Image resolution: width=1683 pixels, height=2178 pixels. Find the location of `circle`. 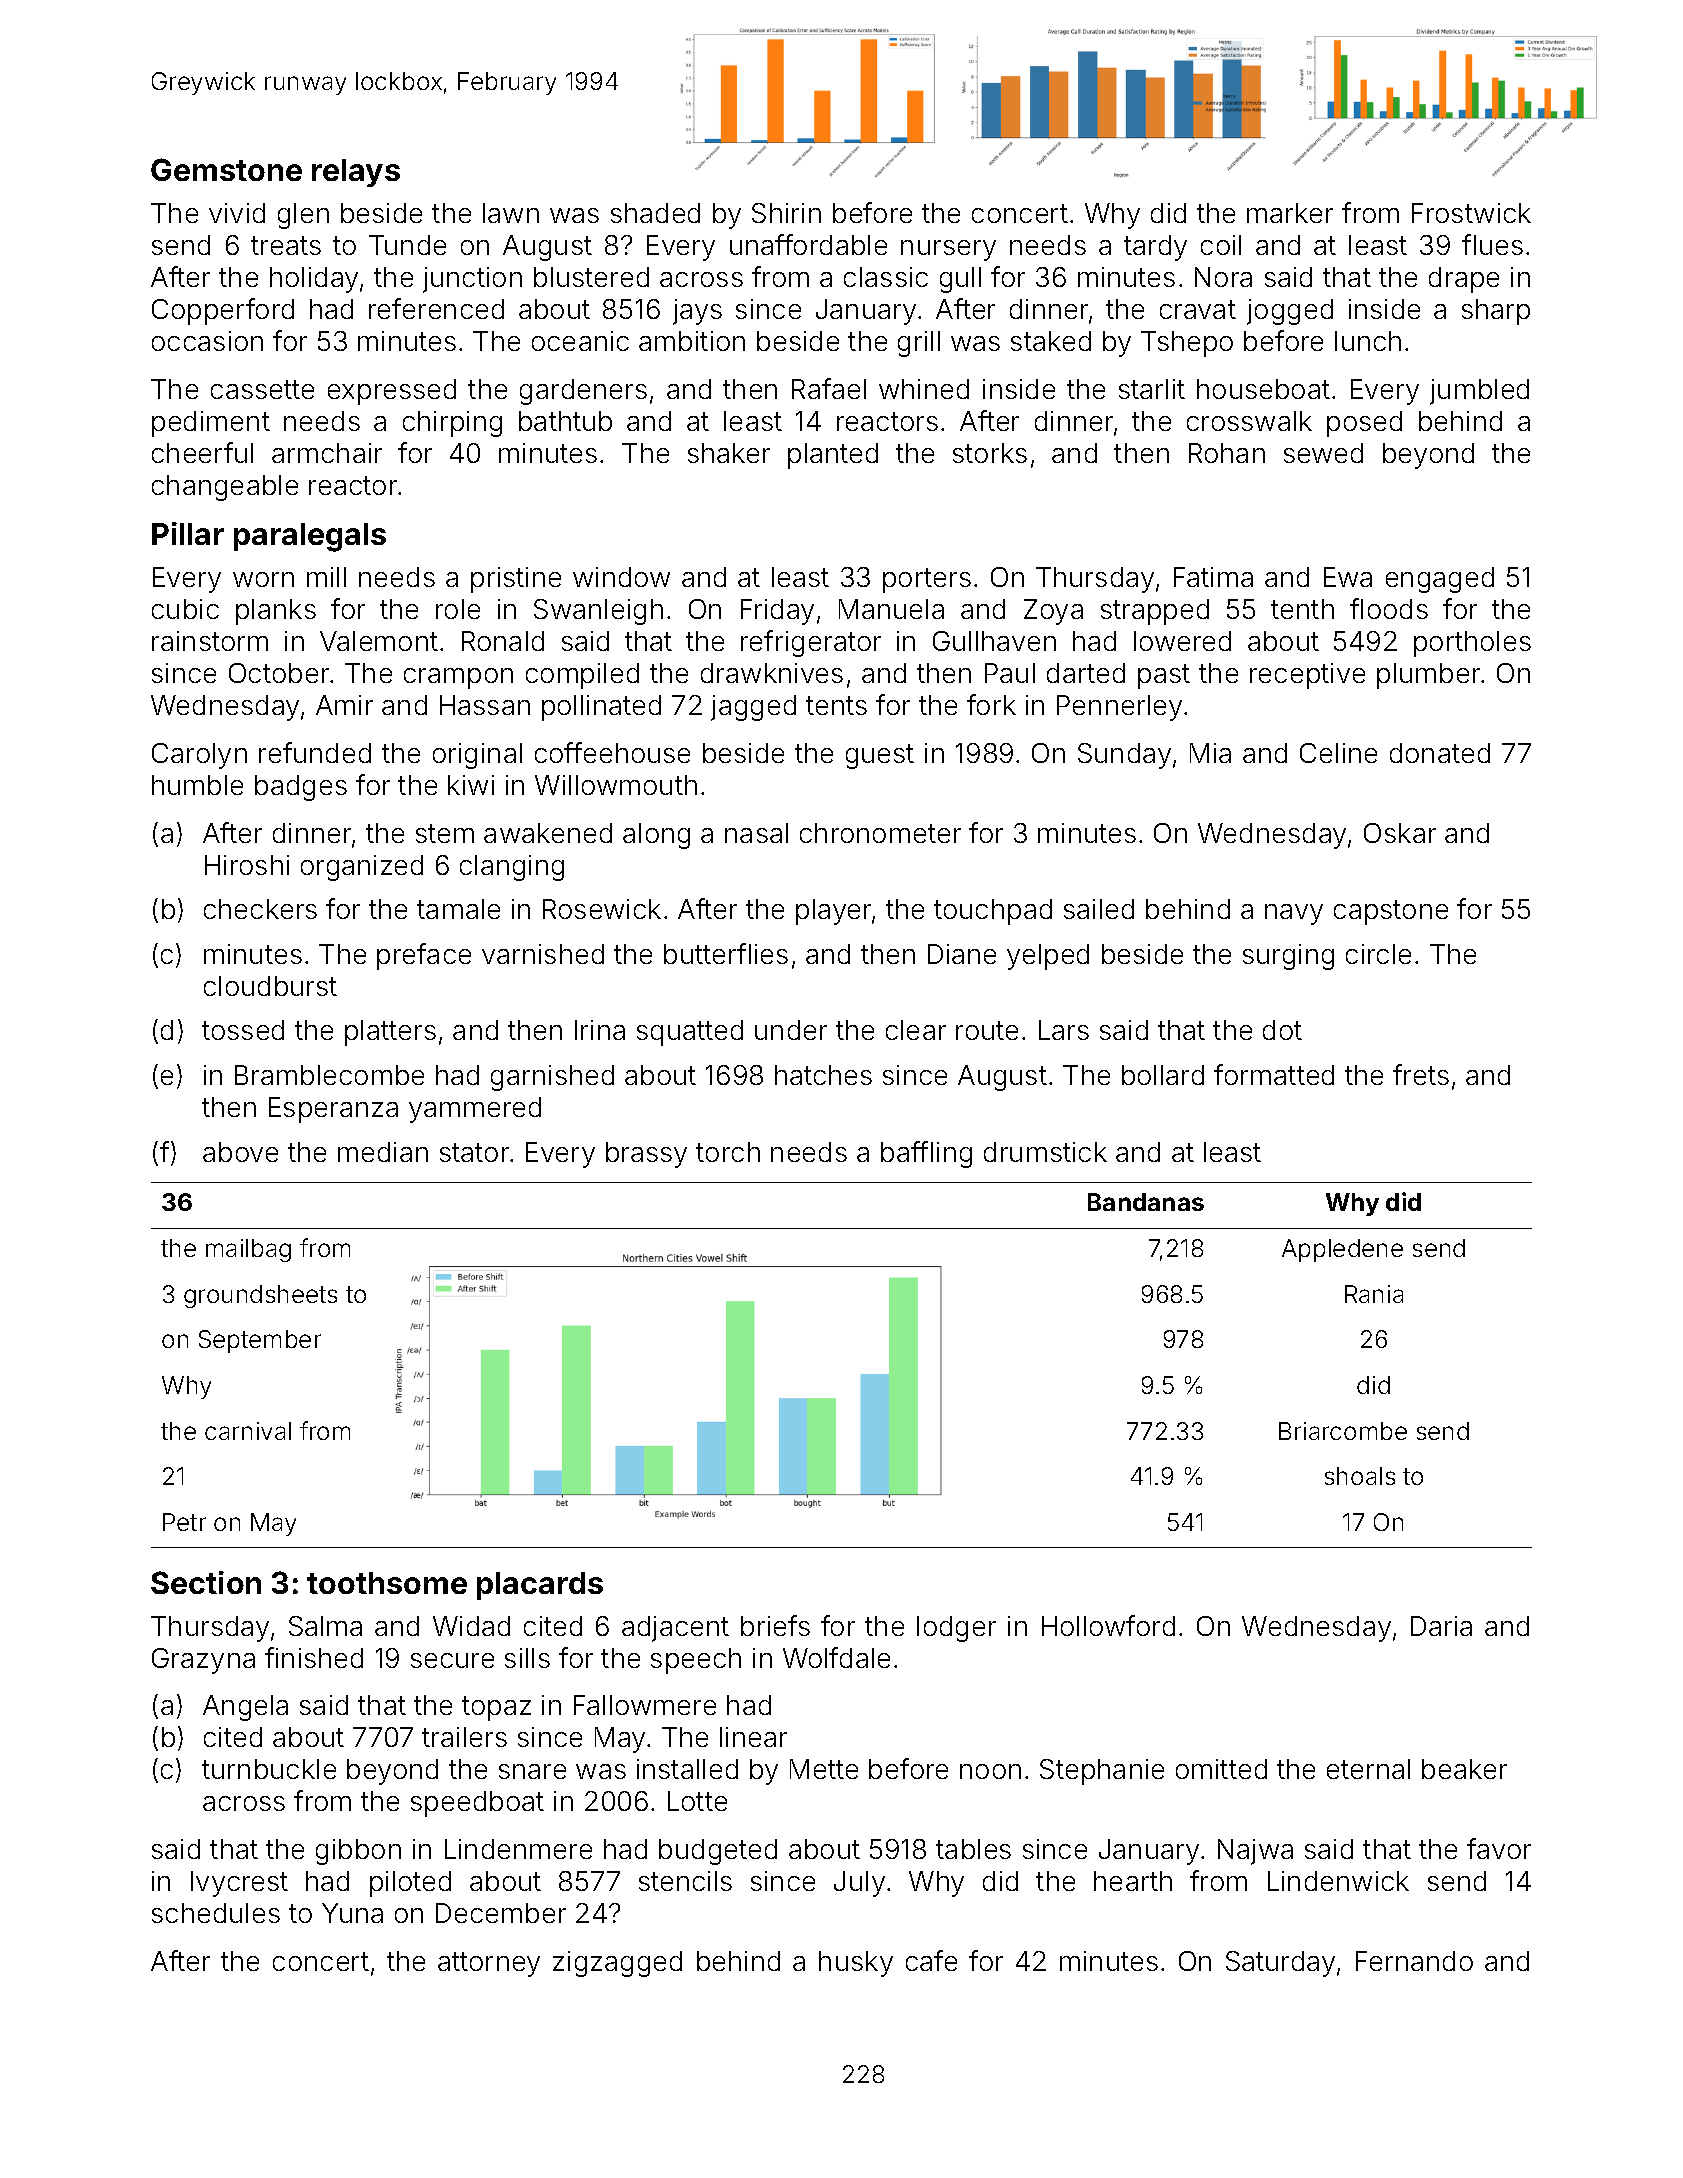

circle is located at coordinates (1378, 954).
